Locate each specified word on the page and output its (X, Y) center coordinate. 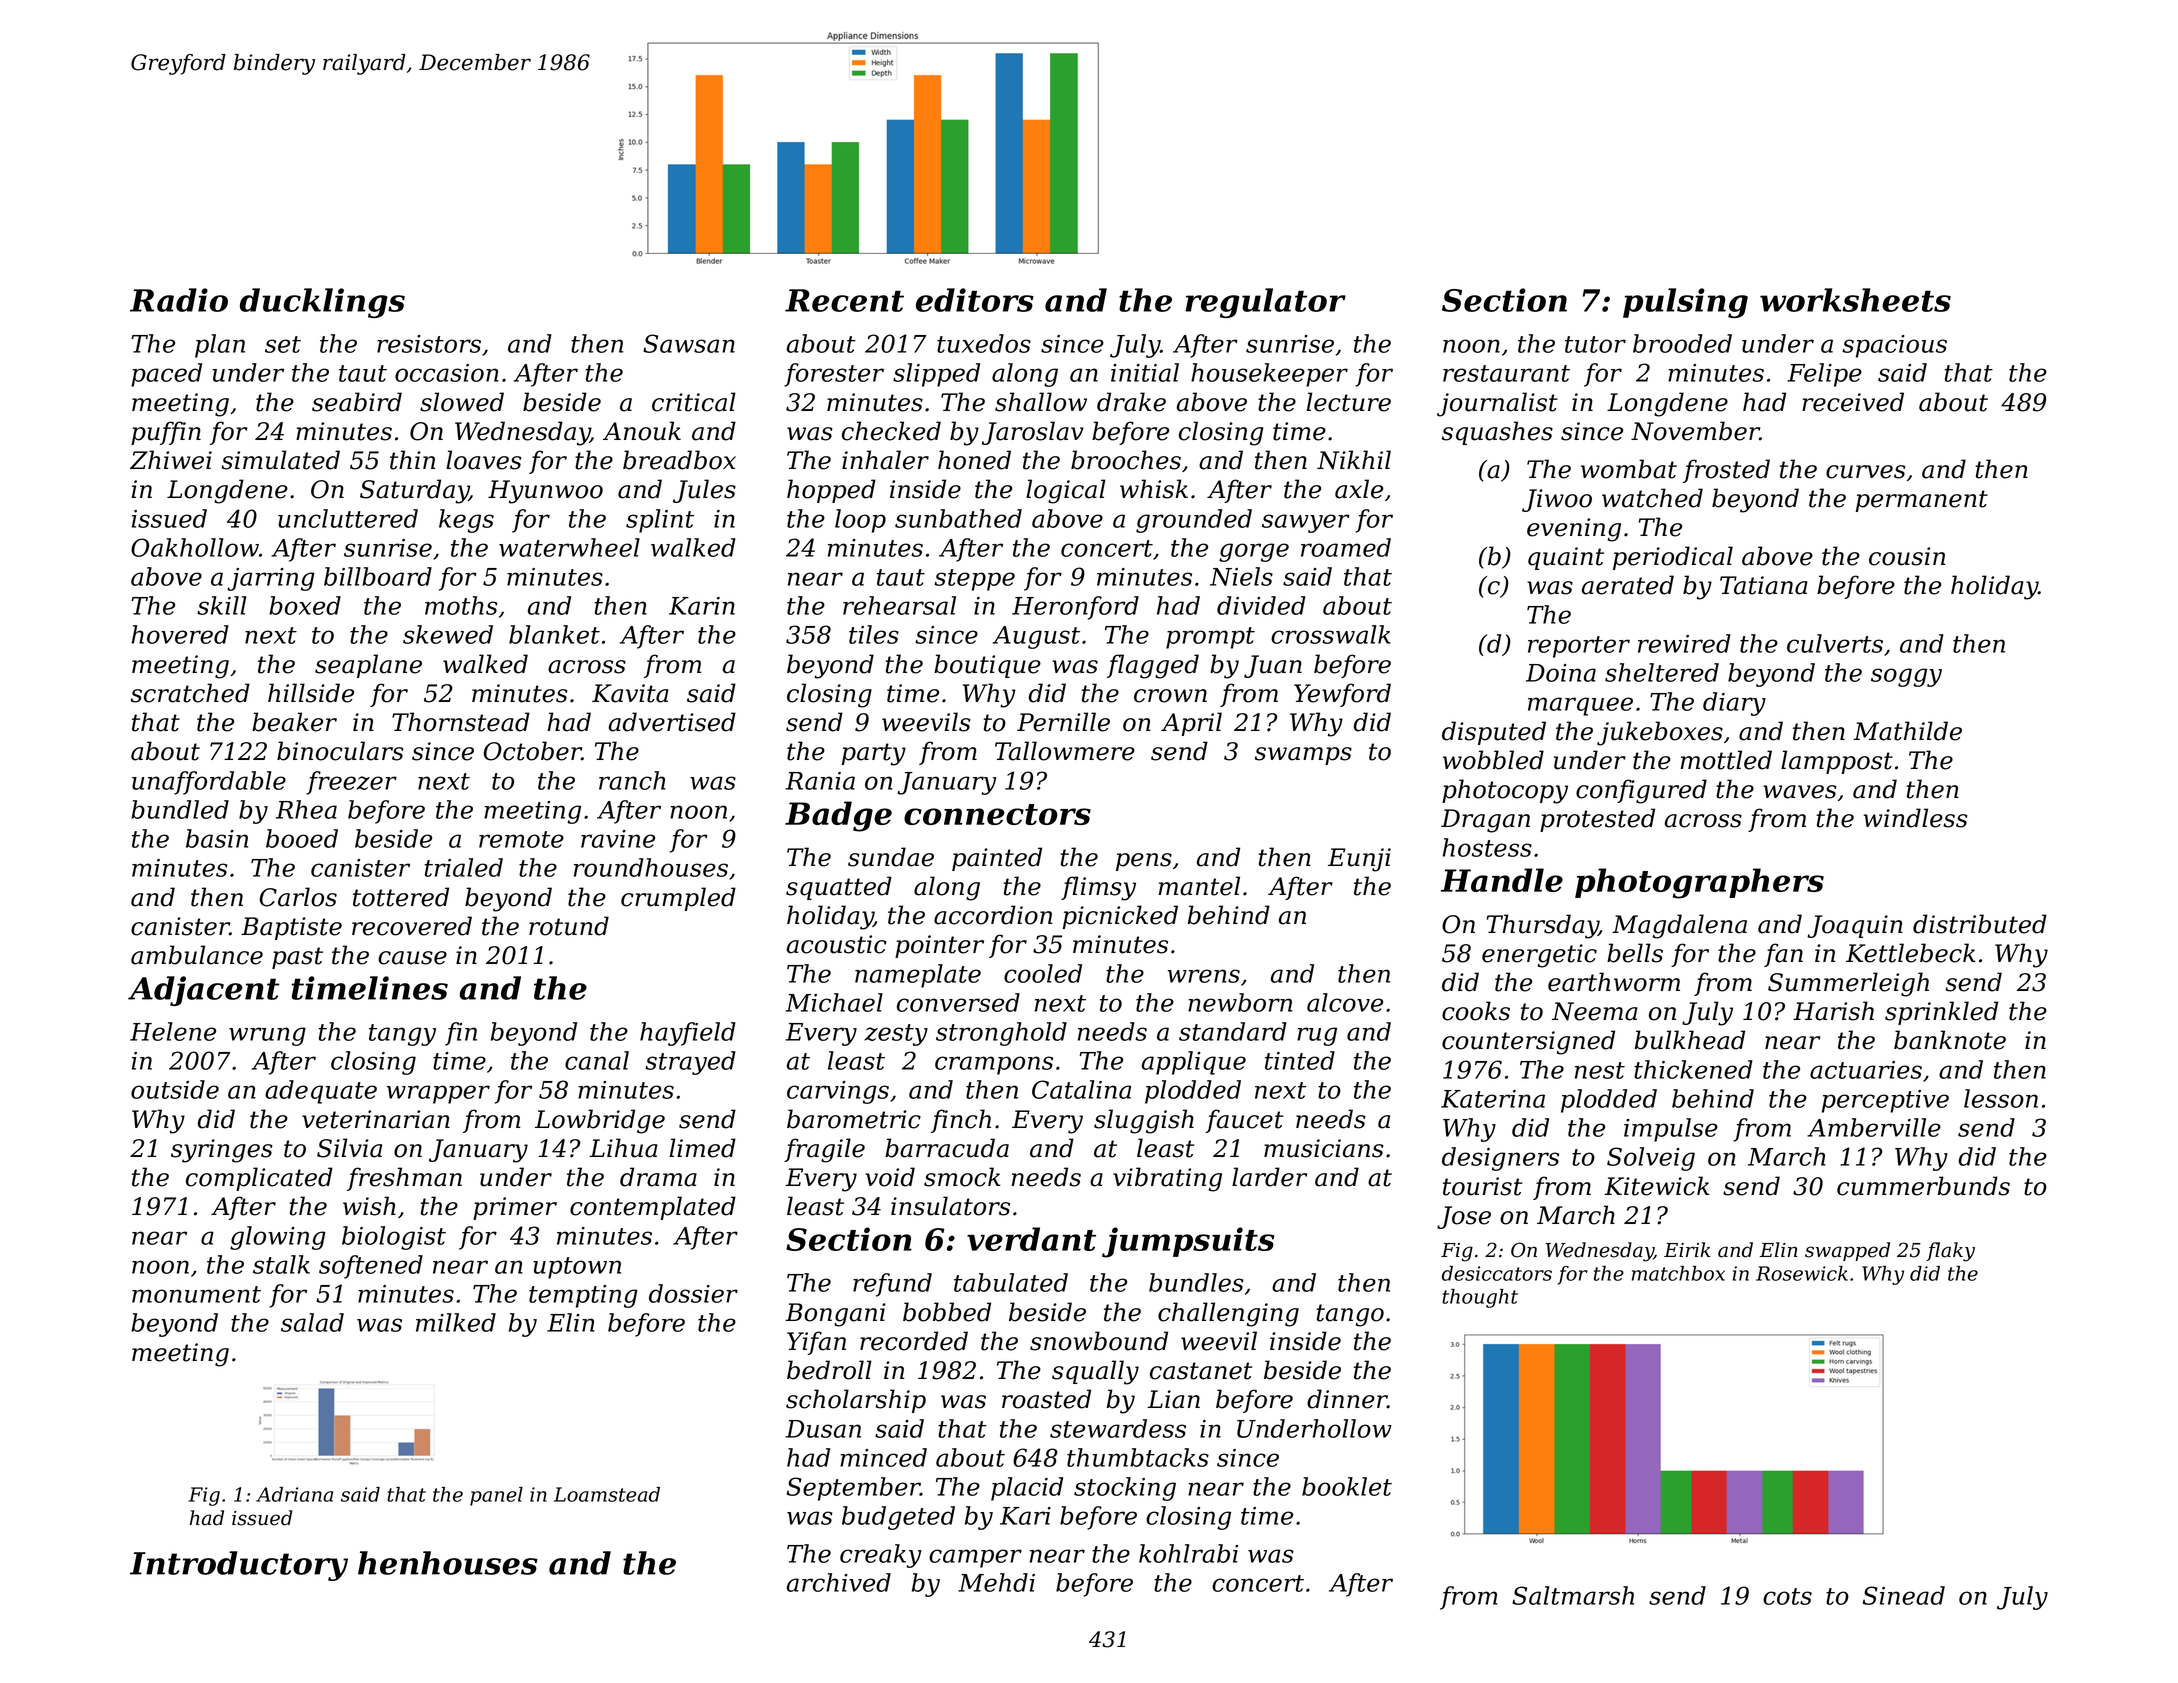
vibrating (1167, 1179)
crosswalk (1331, 634)
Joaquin (1855, 926)
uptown (577, 1268)
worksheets (1855, 300)
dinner (1347, 1399)
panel (496, 1496)
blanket (554, 634)
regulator (1265, 303)
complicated (259, 1179)
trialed (463, 867)
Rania (820, 781)
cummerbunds (1923, 1186)
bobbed (947, 1312)
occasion (447, 373)
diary (1734, 704)
